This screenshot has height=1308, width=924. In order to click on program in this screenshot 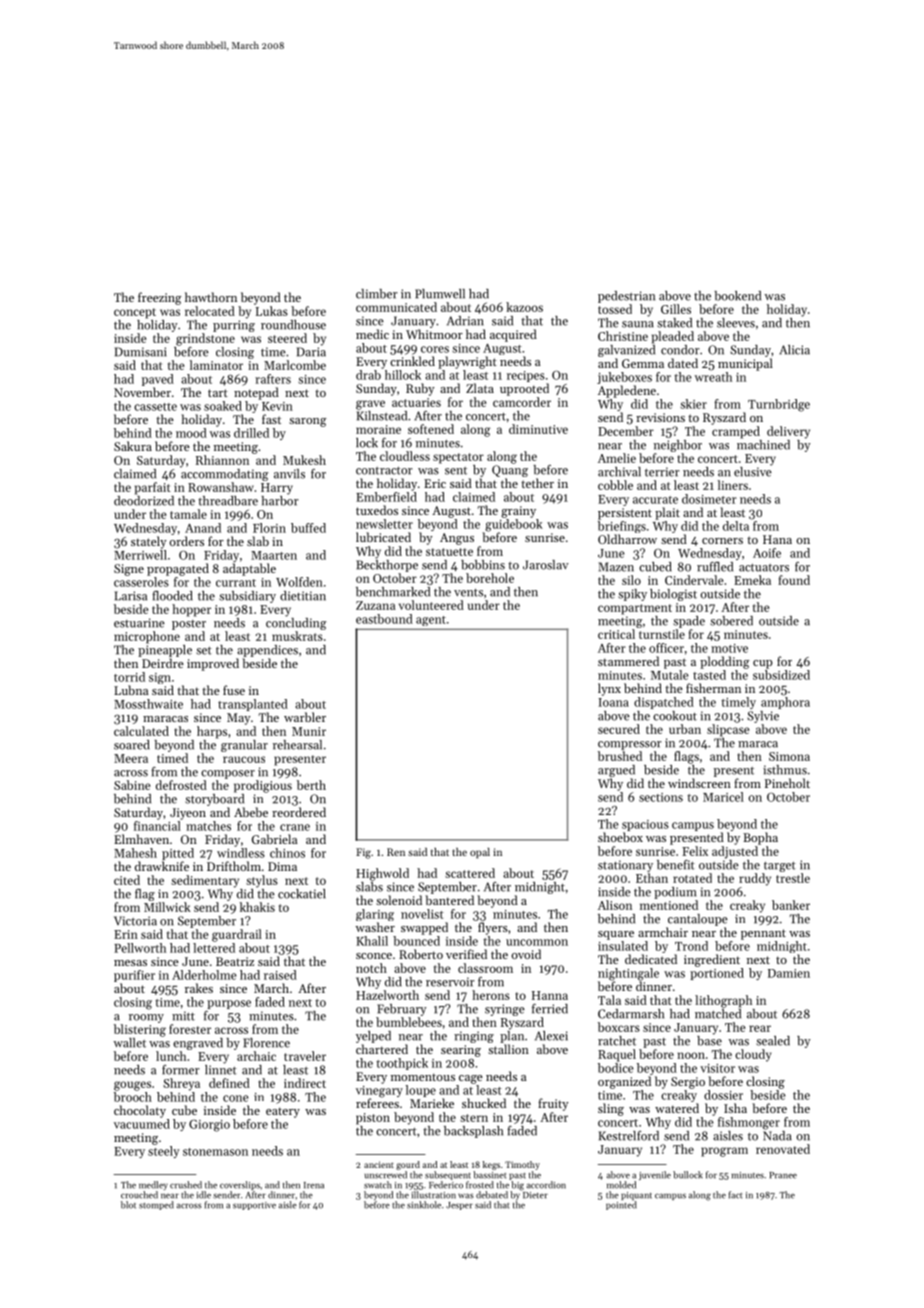, I will do `click(724, 1152)`.
